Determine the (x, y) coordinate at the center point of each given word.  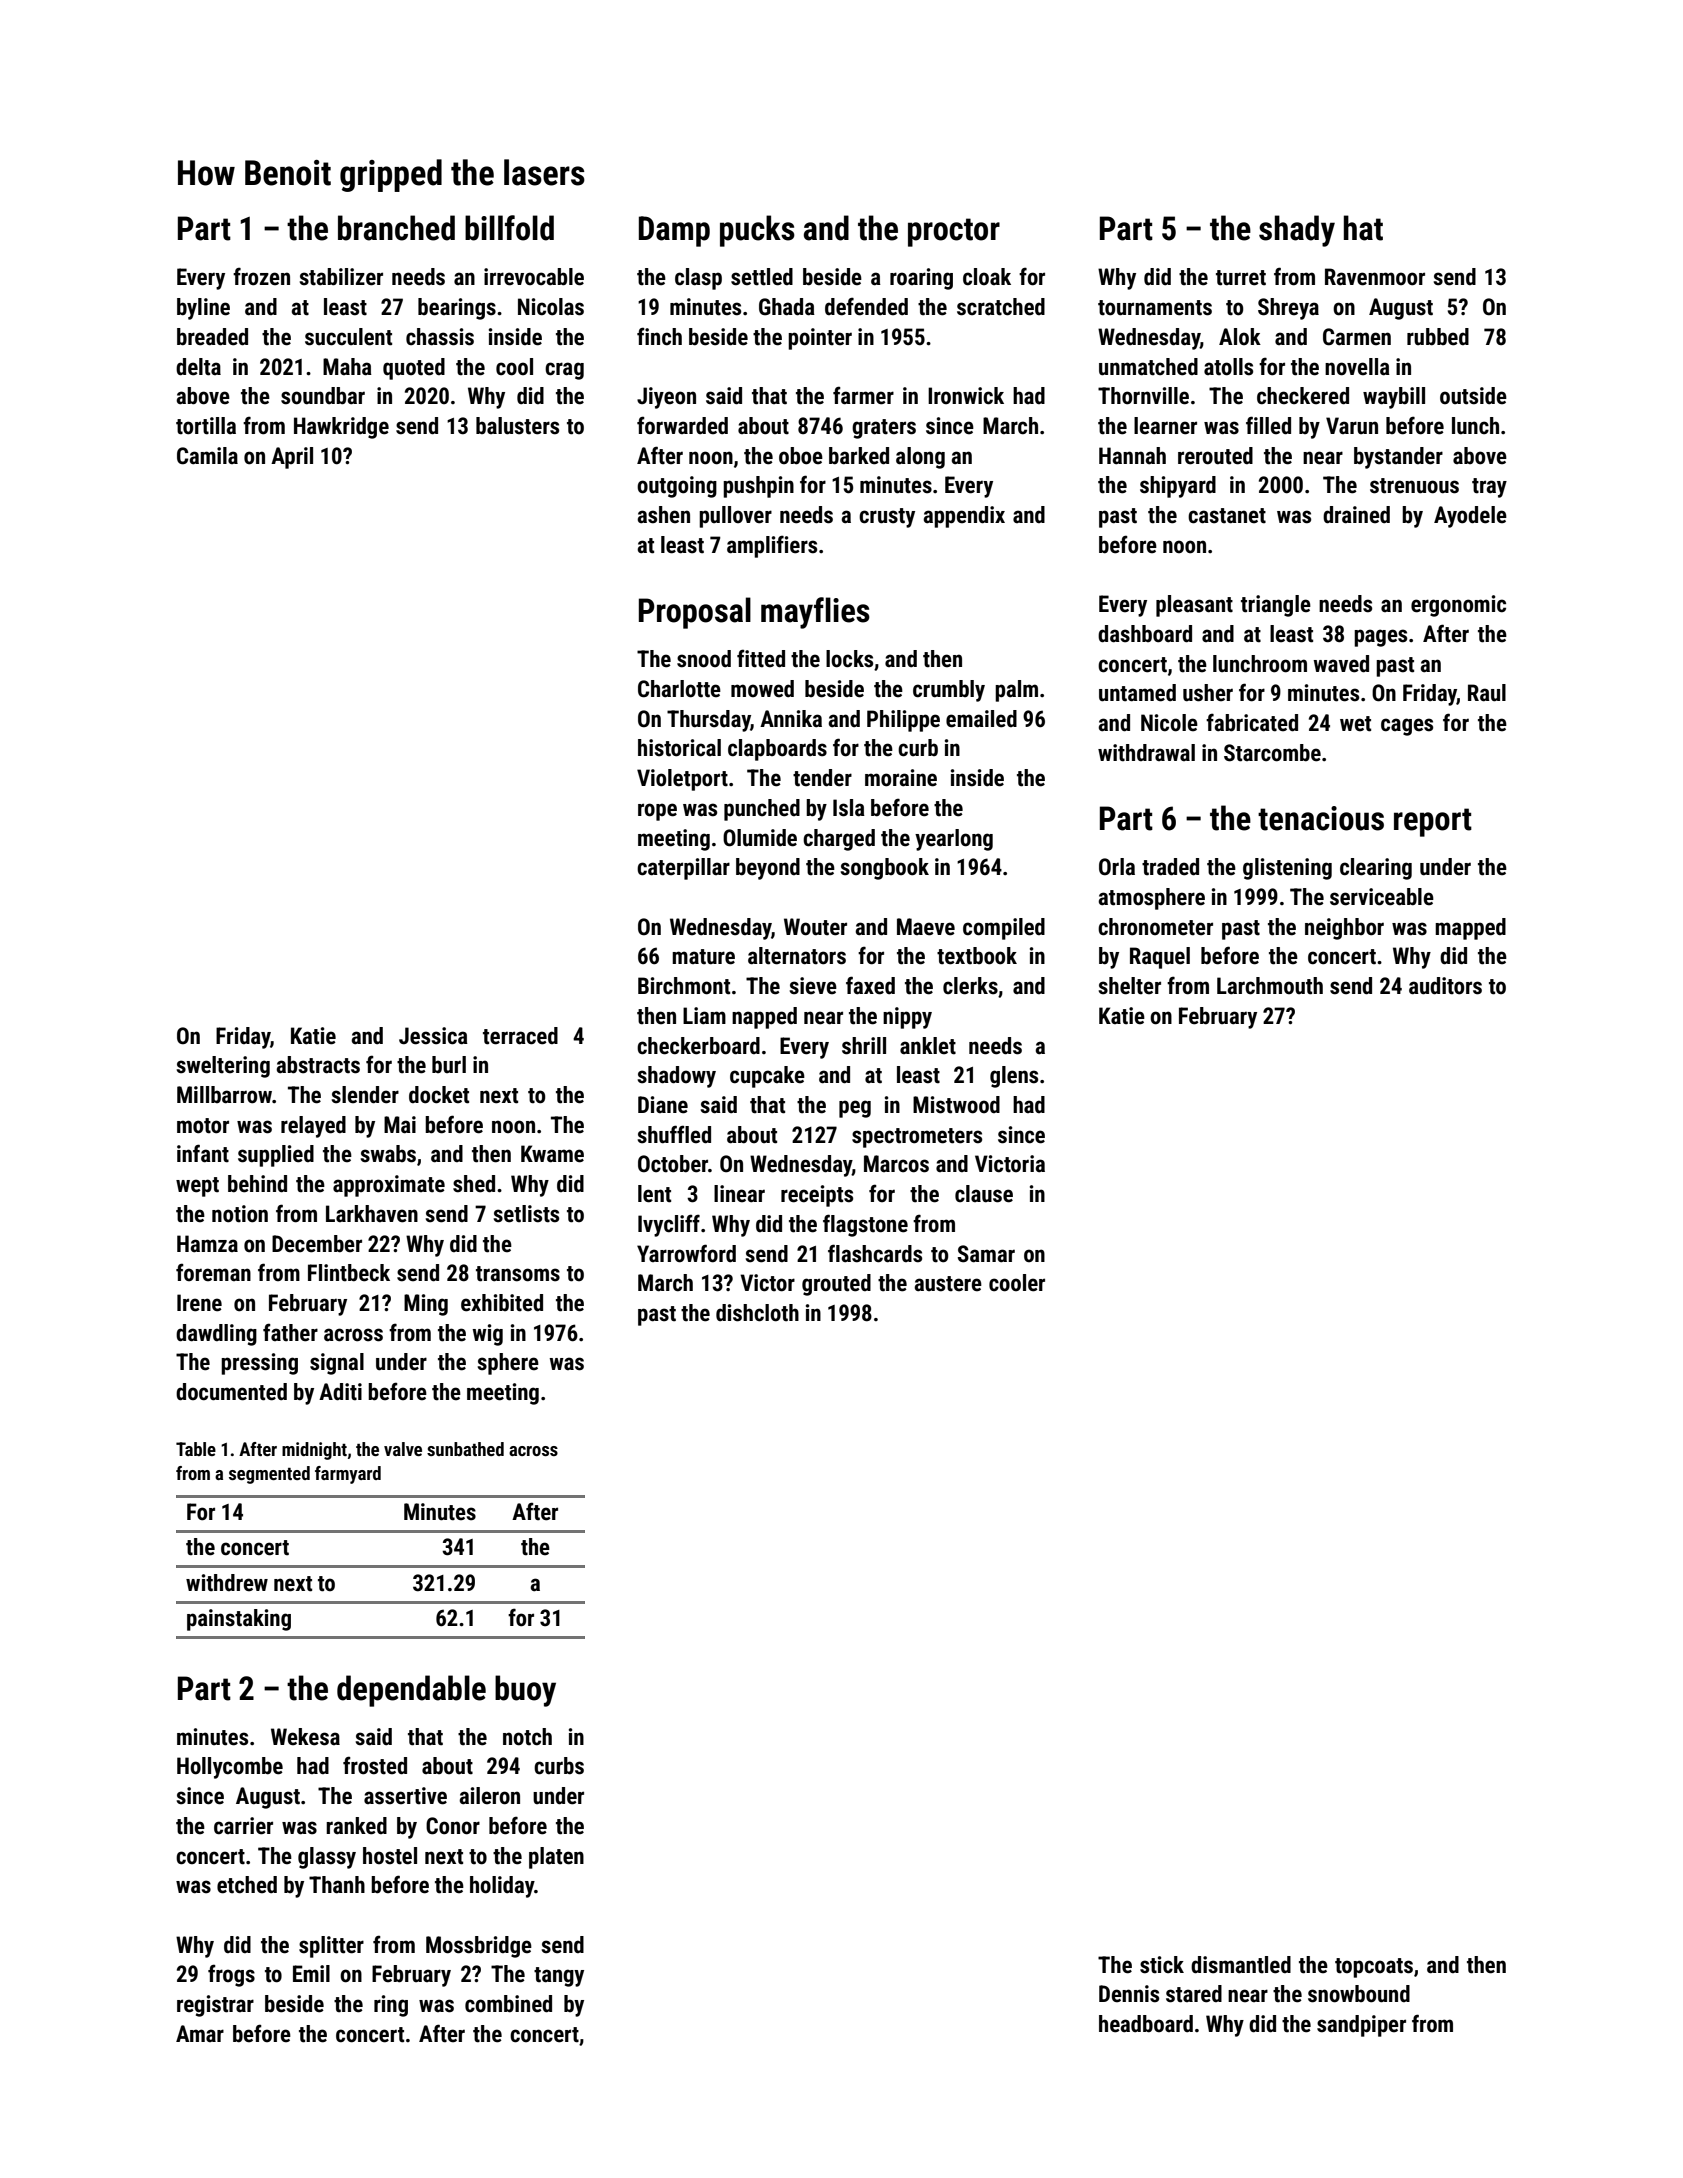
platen (556, 1858)
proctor (954, 232)
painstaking (239, 1620)
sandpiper (1361, 2026)
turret (1241, 278)
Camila (207, 456)
